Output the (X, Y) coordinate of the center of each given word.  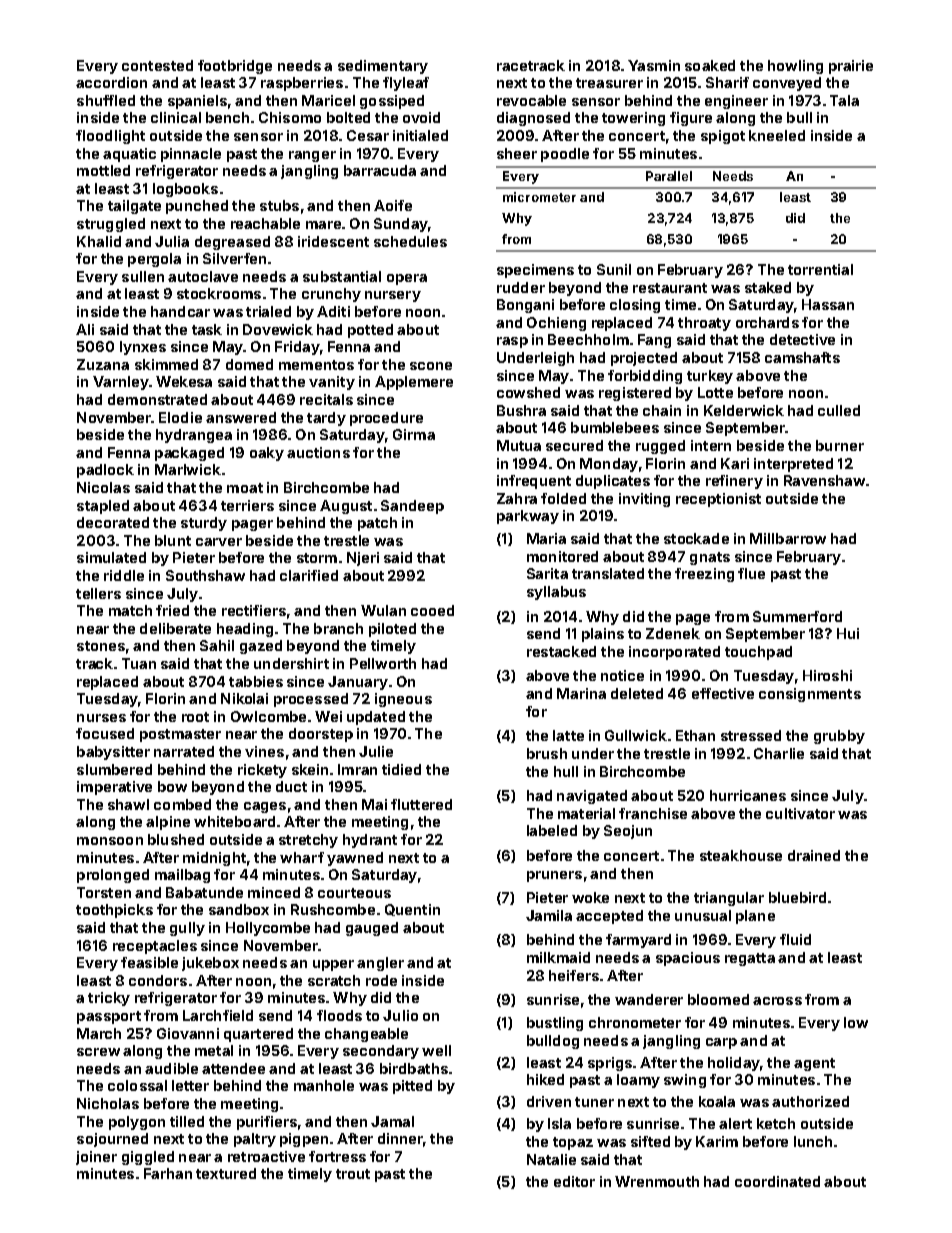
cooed (432, 610)
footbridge (235, 67)
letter (190, 1085)
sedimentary (383, 67)
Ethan (695, 735)
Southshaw (205, 575)
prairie (851, 67)
